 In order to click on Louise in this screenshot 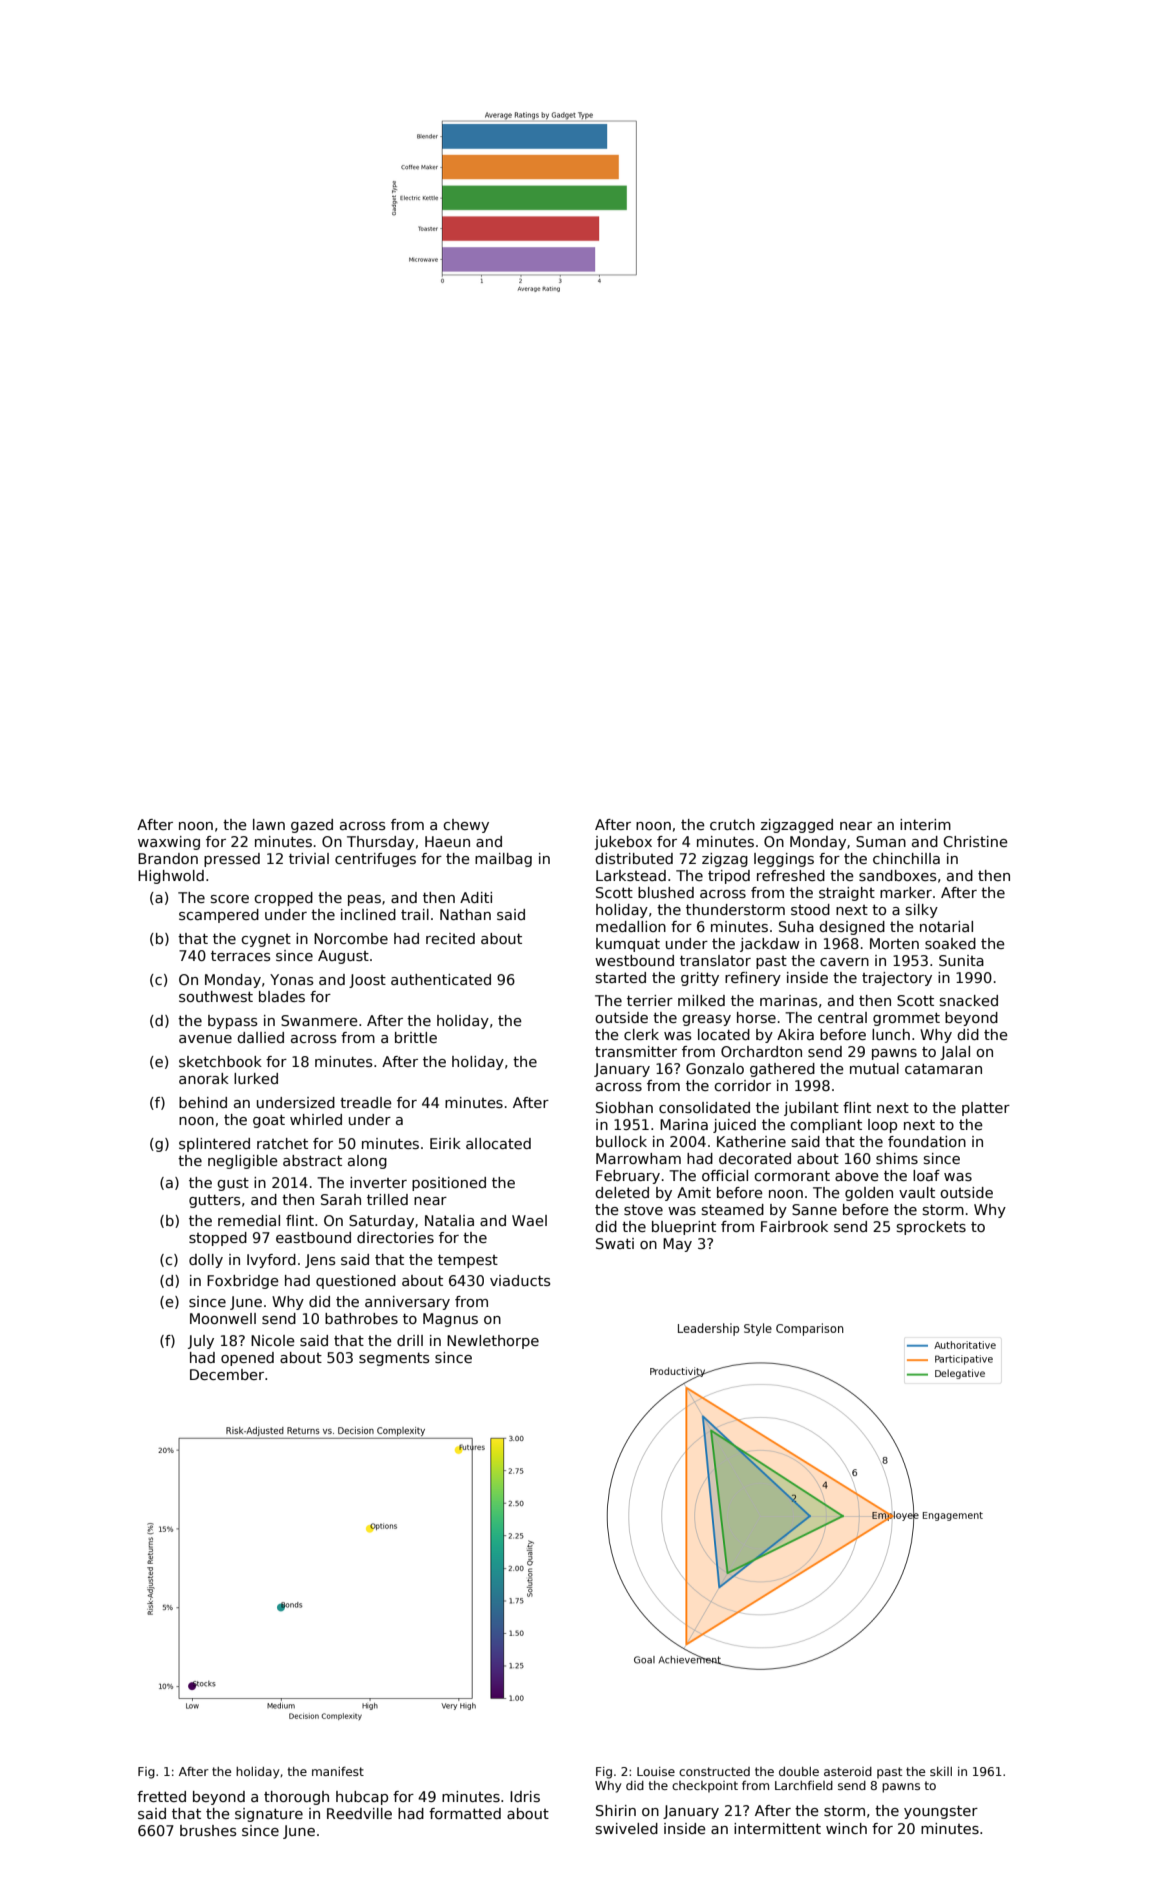, I will do `click(656, 1771)`.
